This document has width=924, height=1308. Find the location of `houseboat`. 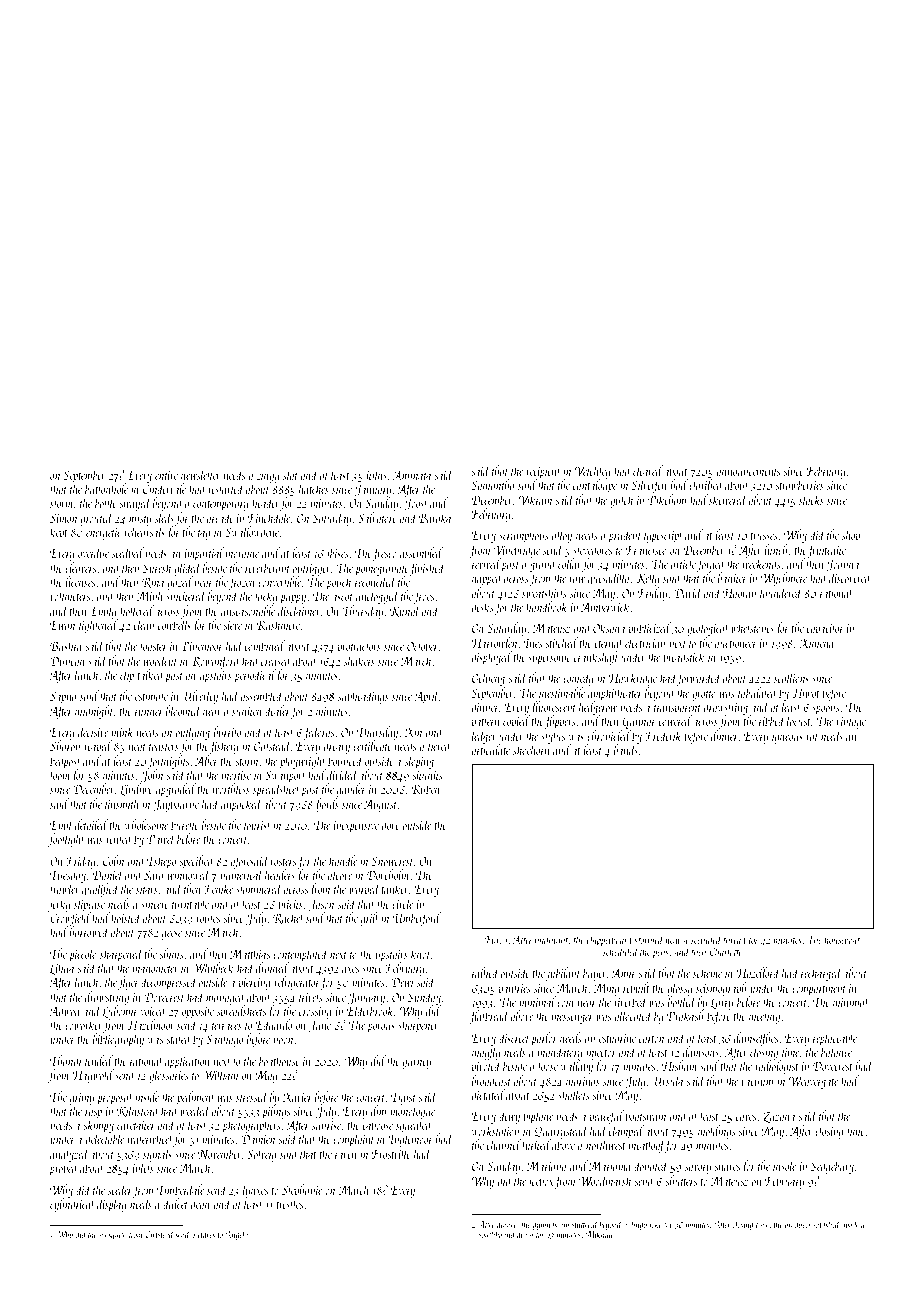

houseboat is located at coordinates (842, 939).
